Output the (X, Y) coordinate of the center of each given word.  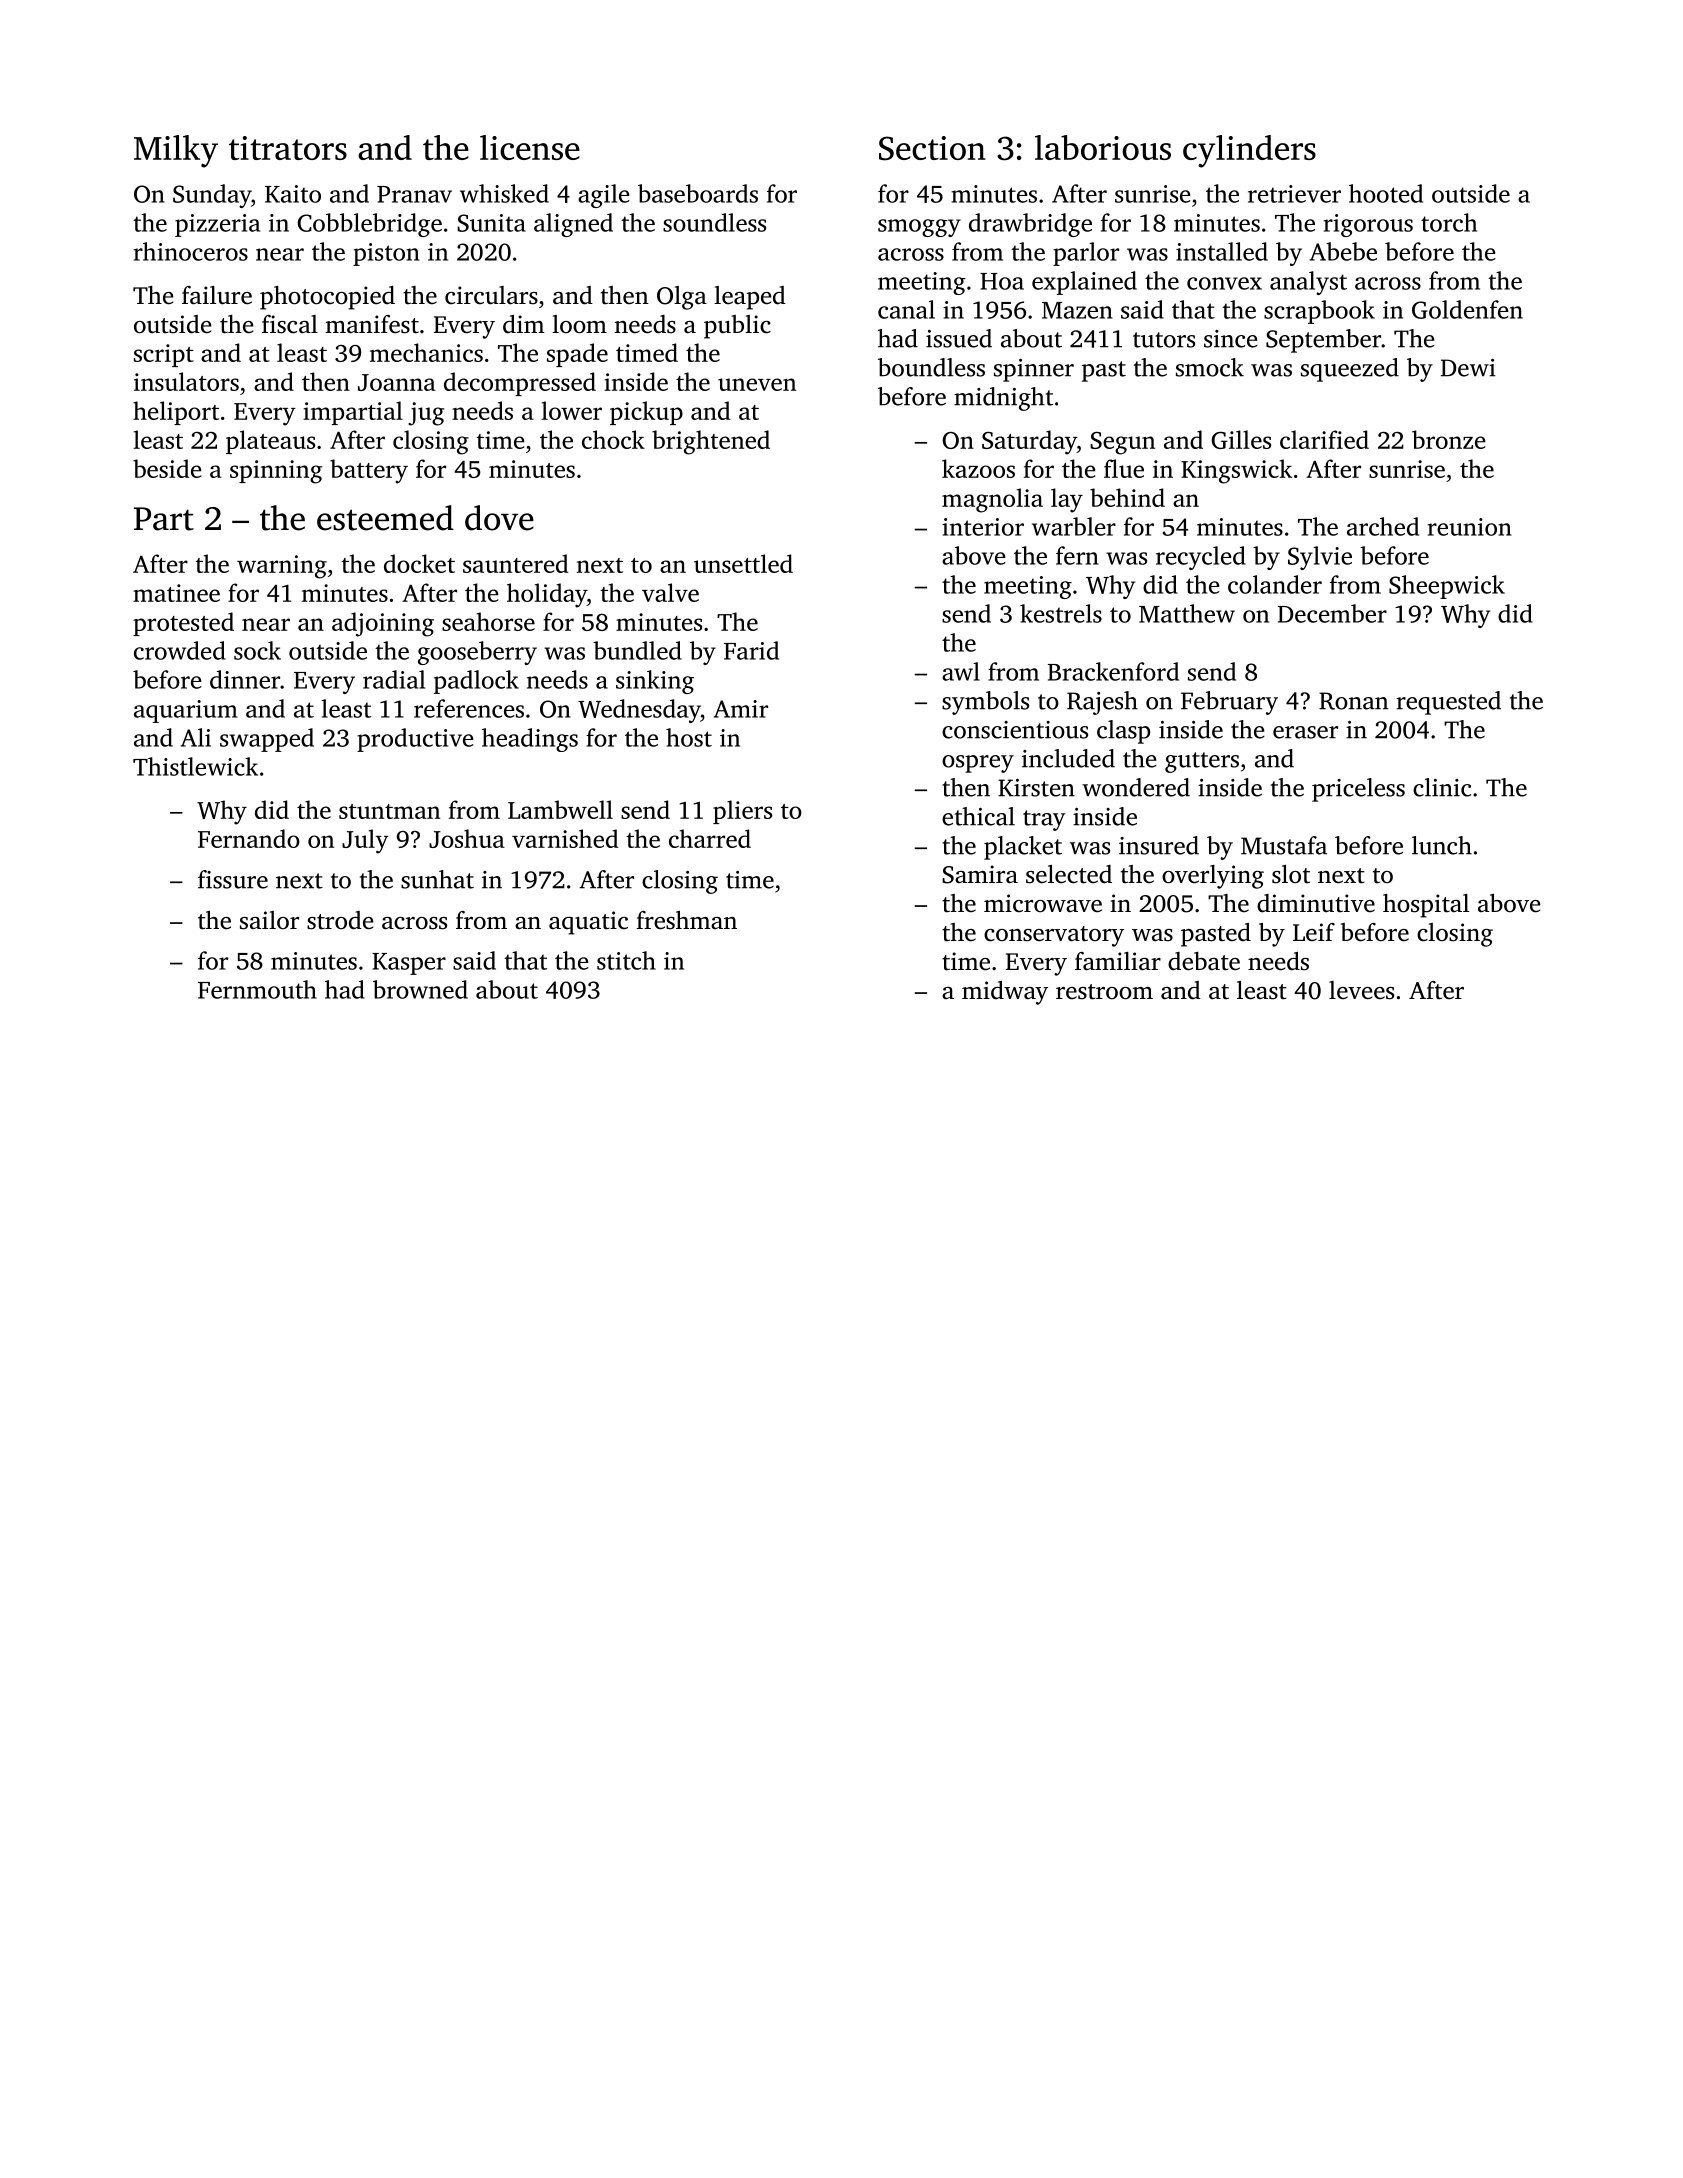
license (530, 147)
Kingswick (1236, 471)
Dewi (1468, 368)
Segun (1122, 443)
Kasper (409, 964)
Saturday (1029, 442)
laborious (1103, 147)
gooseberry (477, 653)
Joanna (397, 382)
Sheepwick (1447, 587)
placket (1023, 848)
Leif (1314, 932)
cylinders (1249, 151)
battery (369, 471)
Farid (751, 650)
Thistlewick (195, 766)
